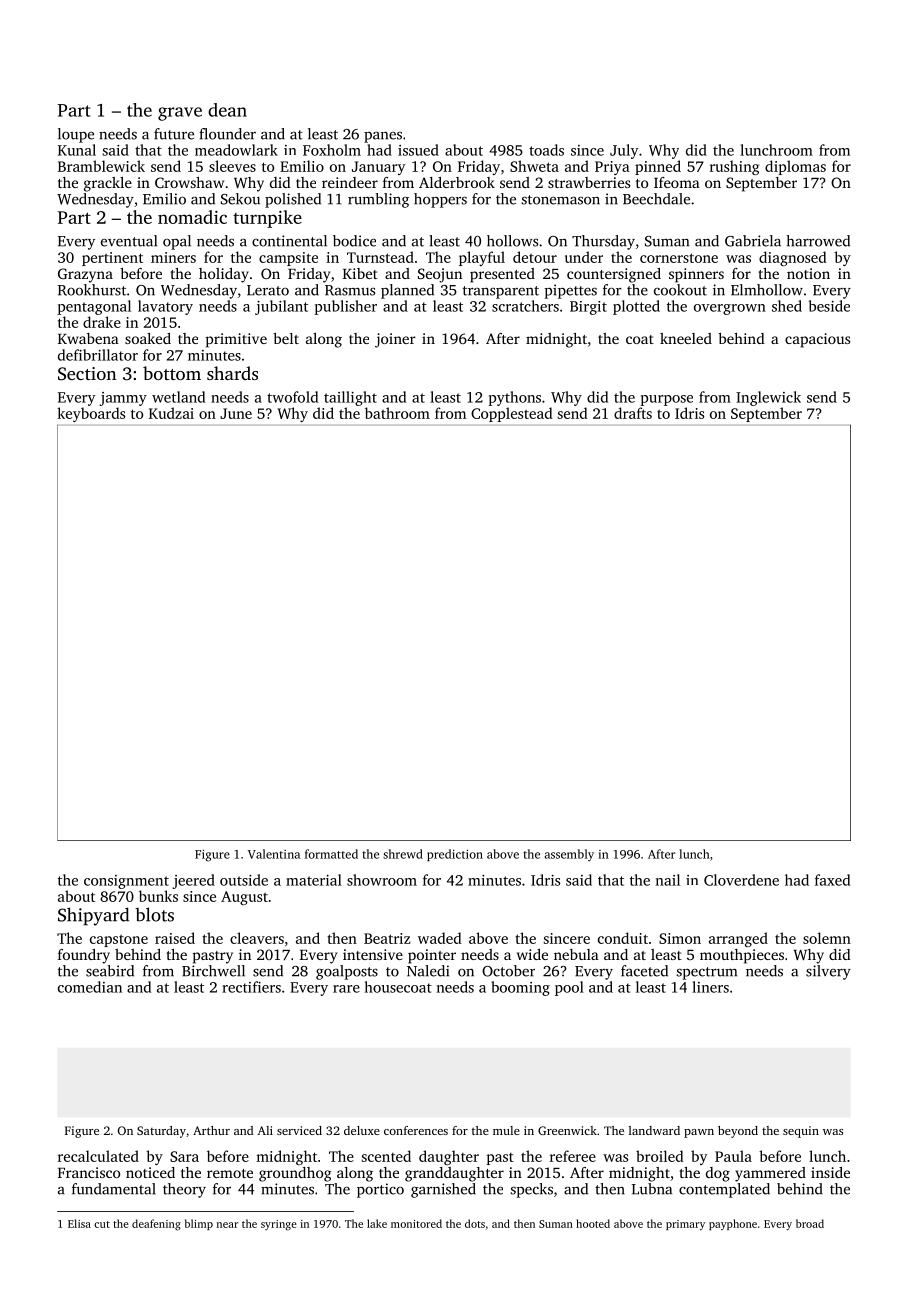 This page has width=908, height=1316. I want to click on Seojun, so click(440, 275).
